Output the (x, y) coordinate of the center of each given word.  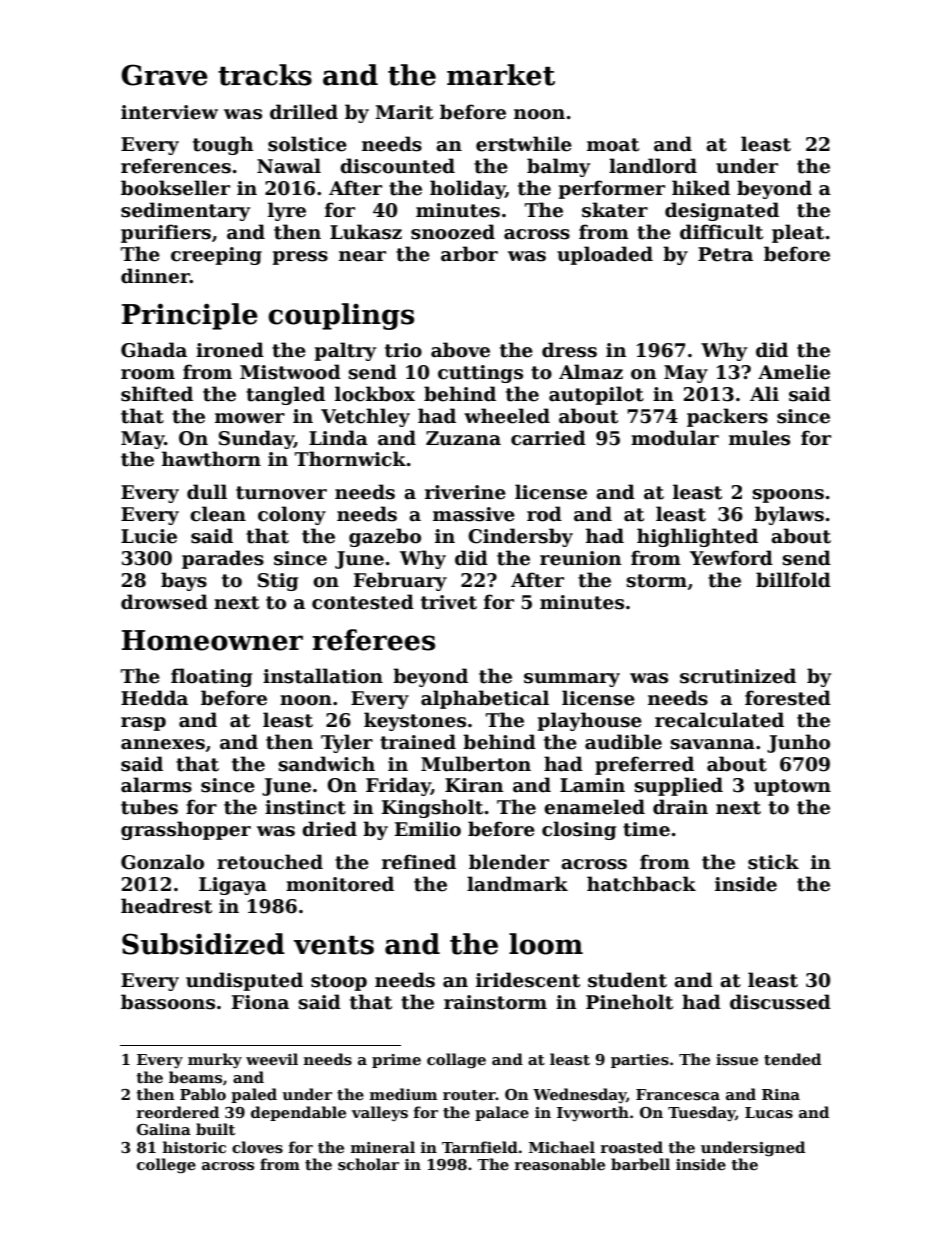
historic (194, 1147)
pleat (798, 233)
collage (456, 1061)
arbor (469, 254)
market (501, 75)
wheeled (507, 416)
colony (292, 515)
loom (546, 944)
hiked (701, 188)
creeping (216, 256)
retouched (270, 862)
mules (759, 438)
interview (169, 112)
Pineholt (629, 1002)
